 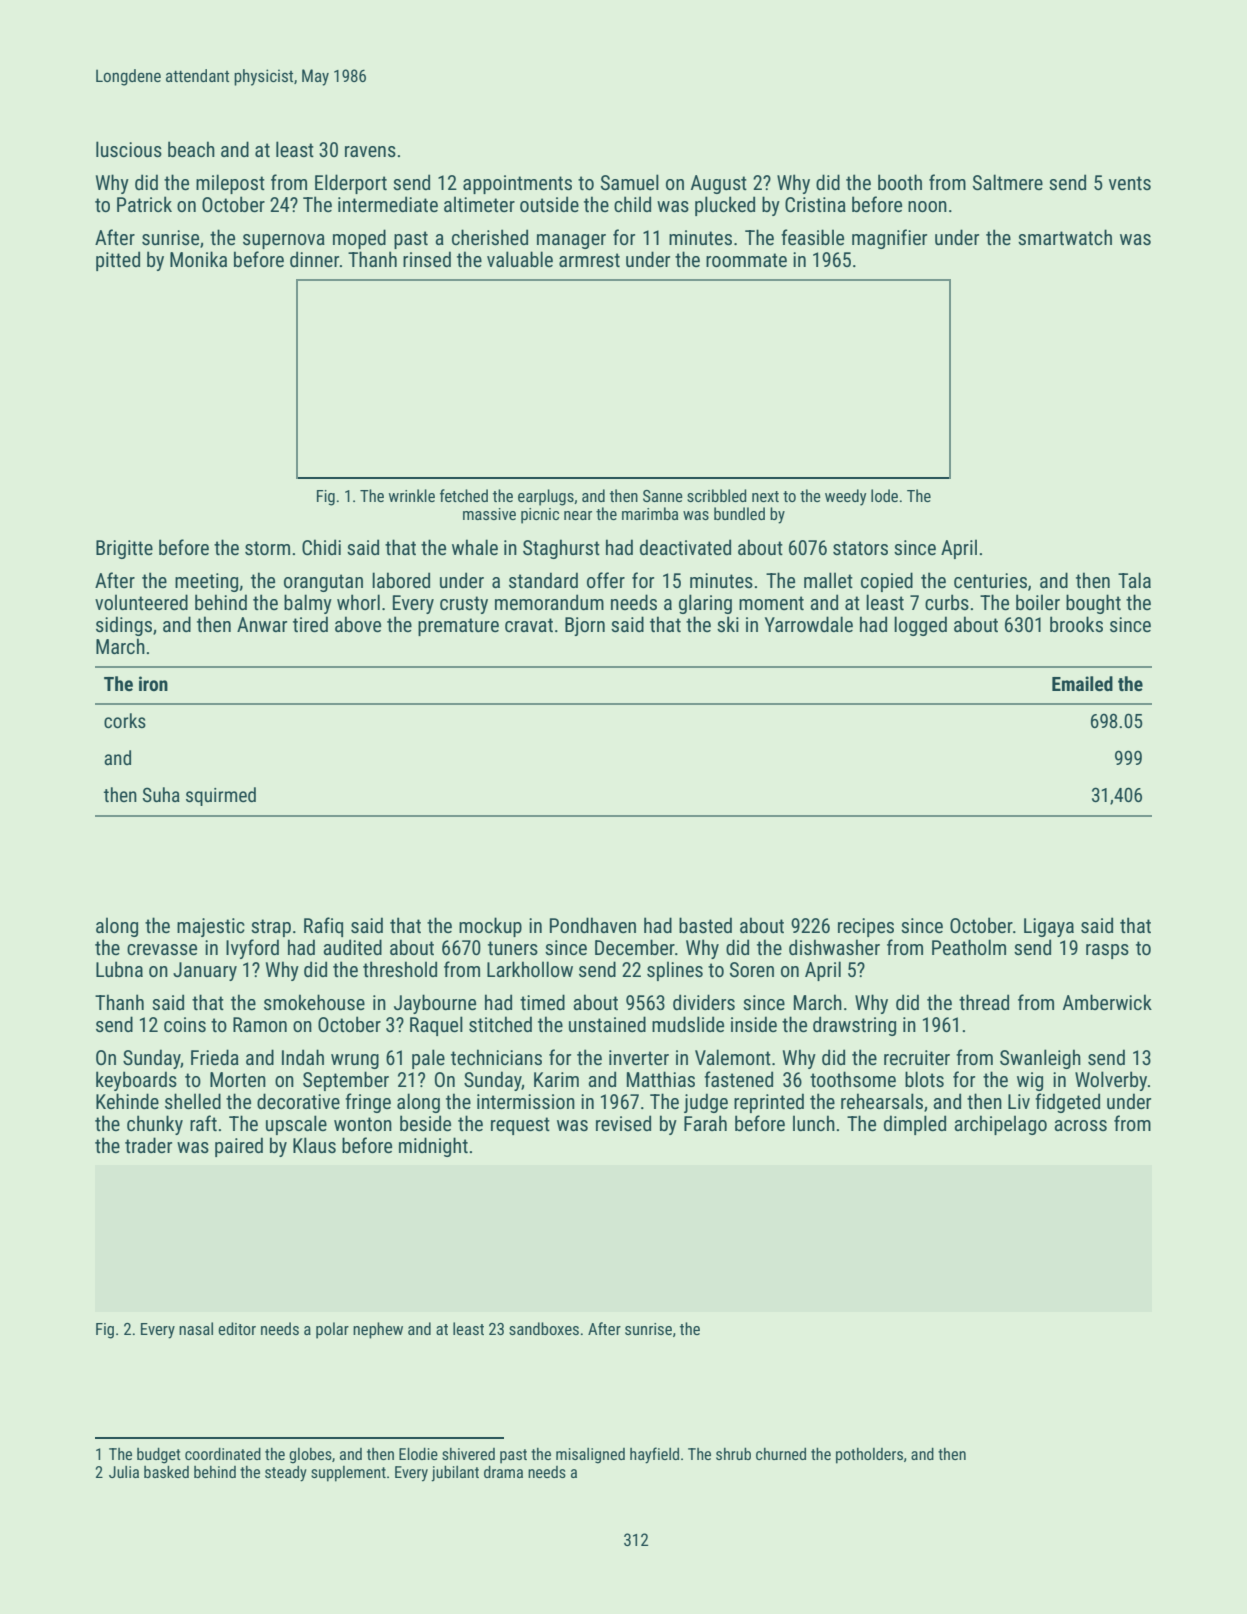 What do you see at coordinates (119, 969) in the page?
I see `Lubna` at bounding box center [119, 969].
